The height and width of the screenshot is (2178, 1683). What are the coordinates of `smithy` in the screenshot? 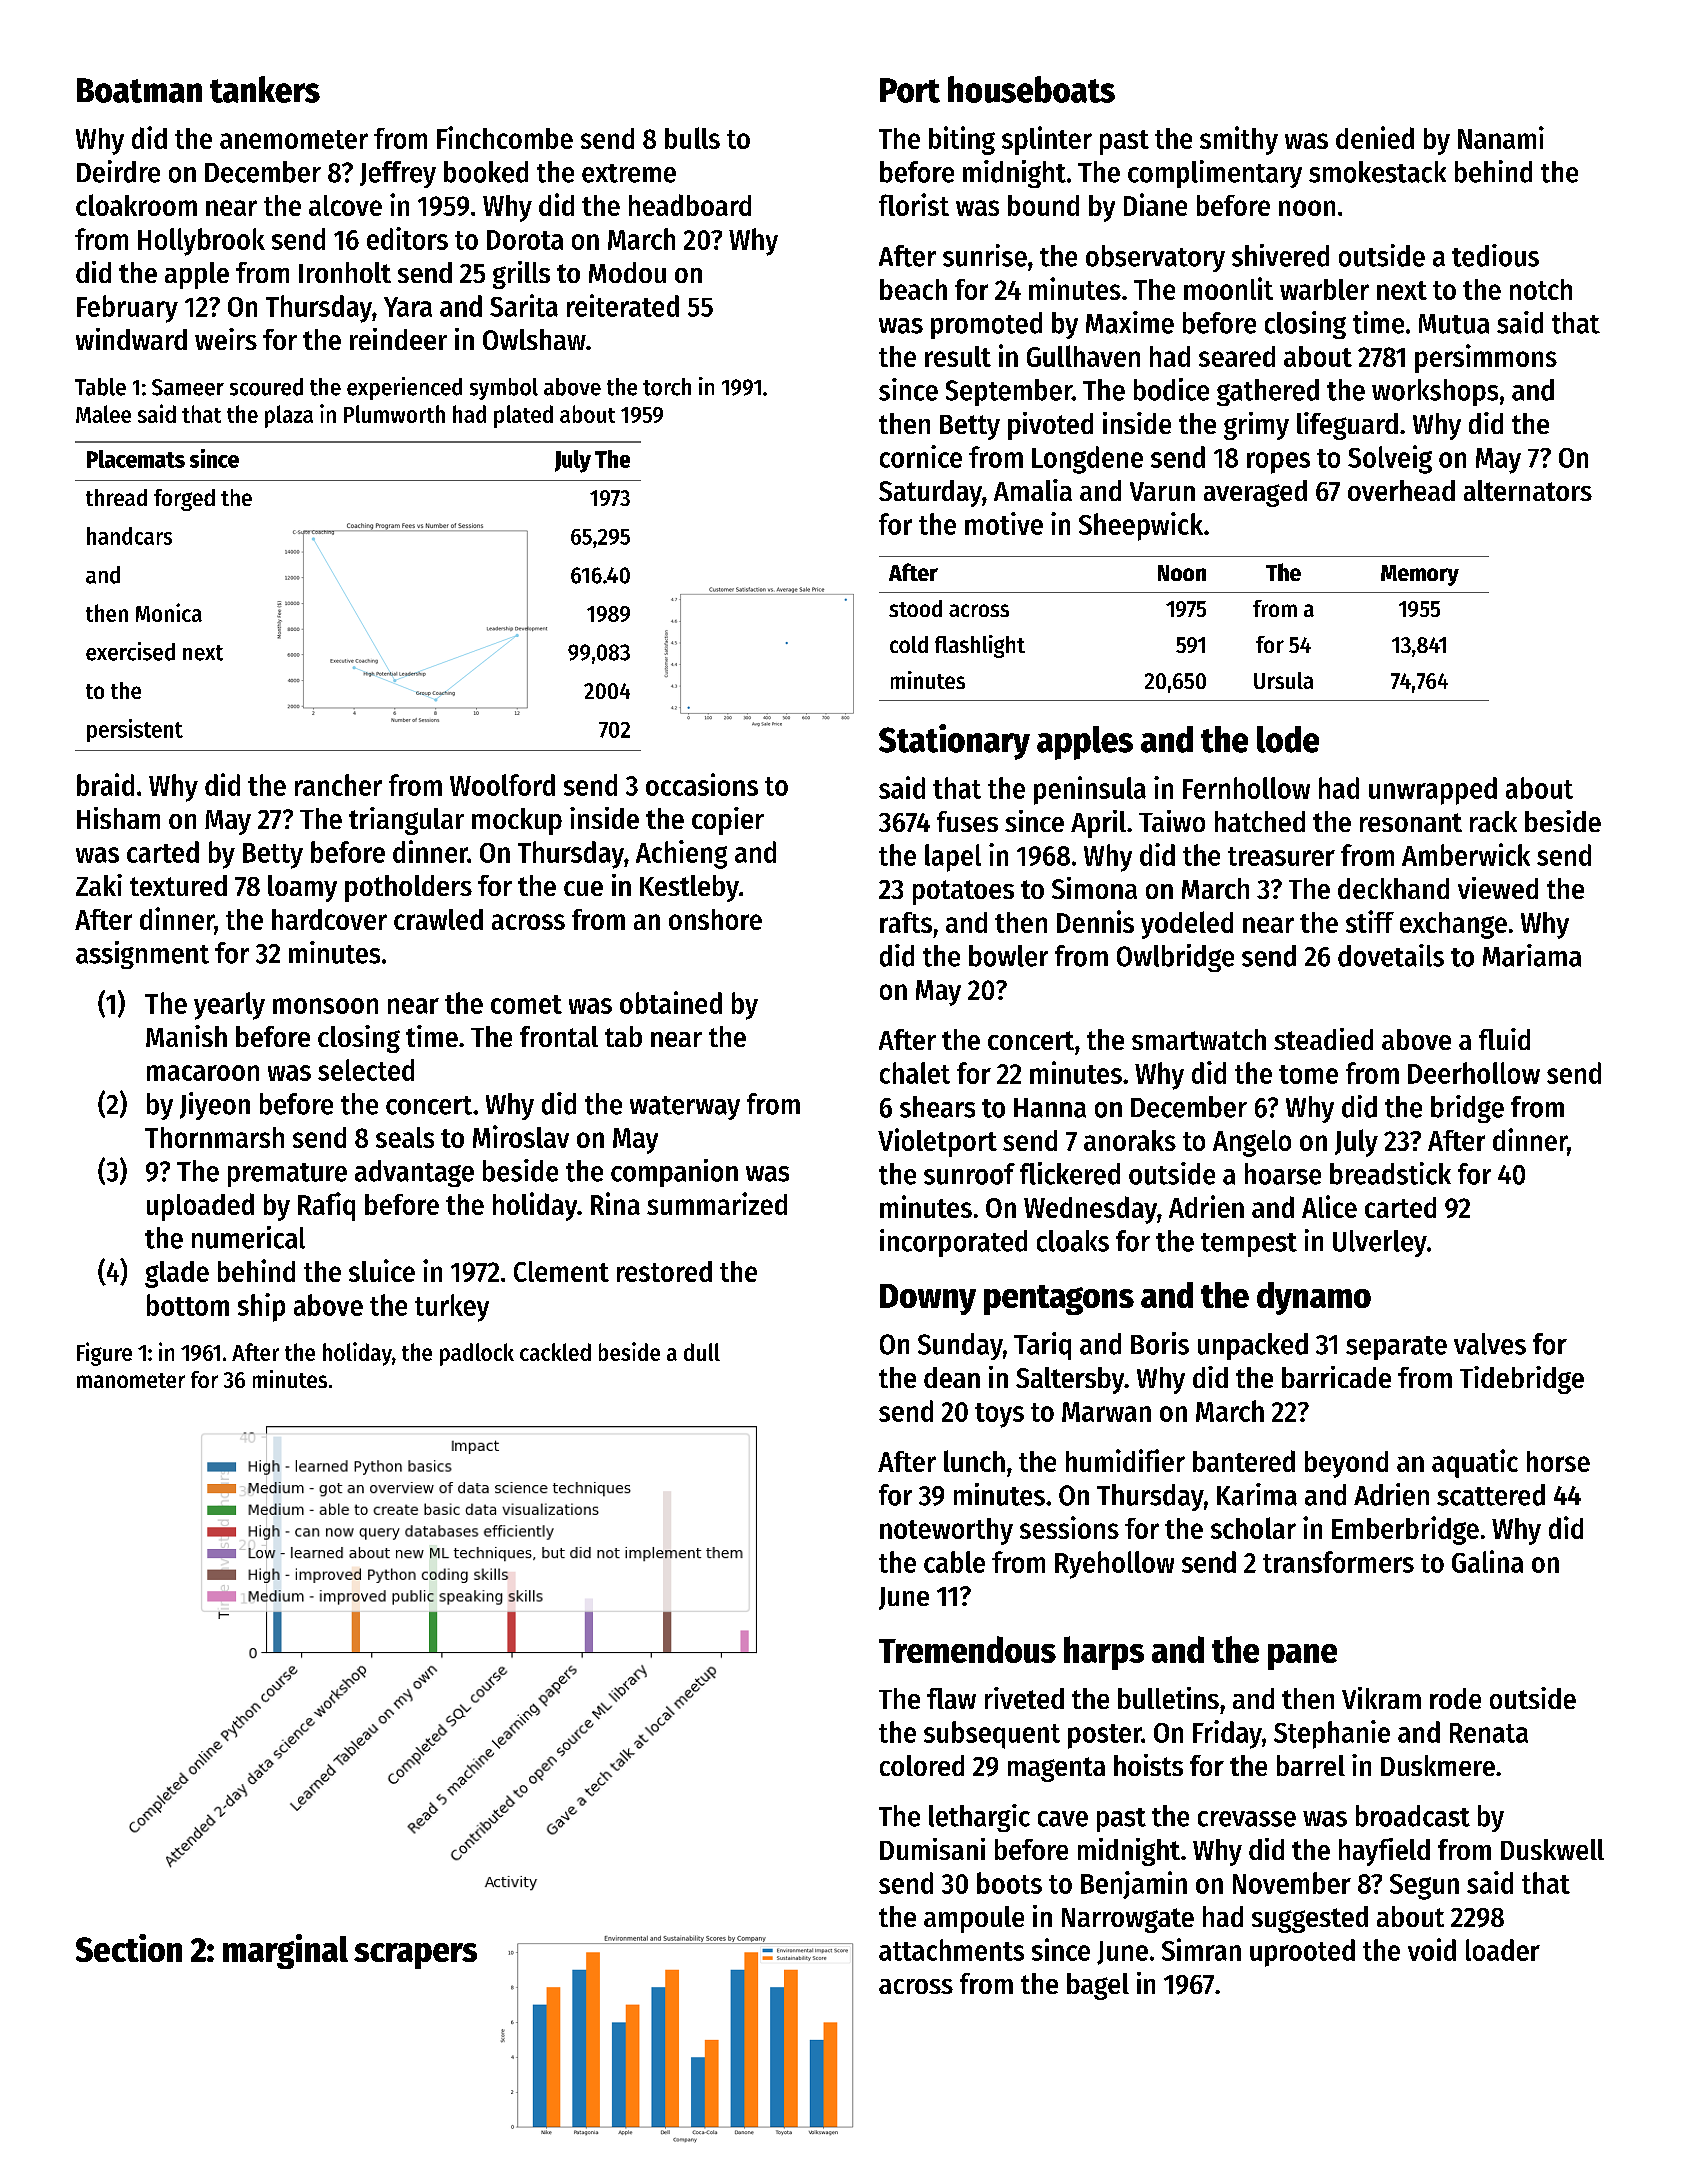 It's located at (1239, 140).
